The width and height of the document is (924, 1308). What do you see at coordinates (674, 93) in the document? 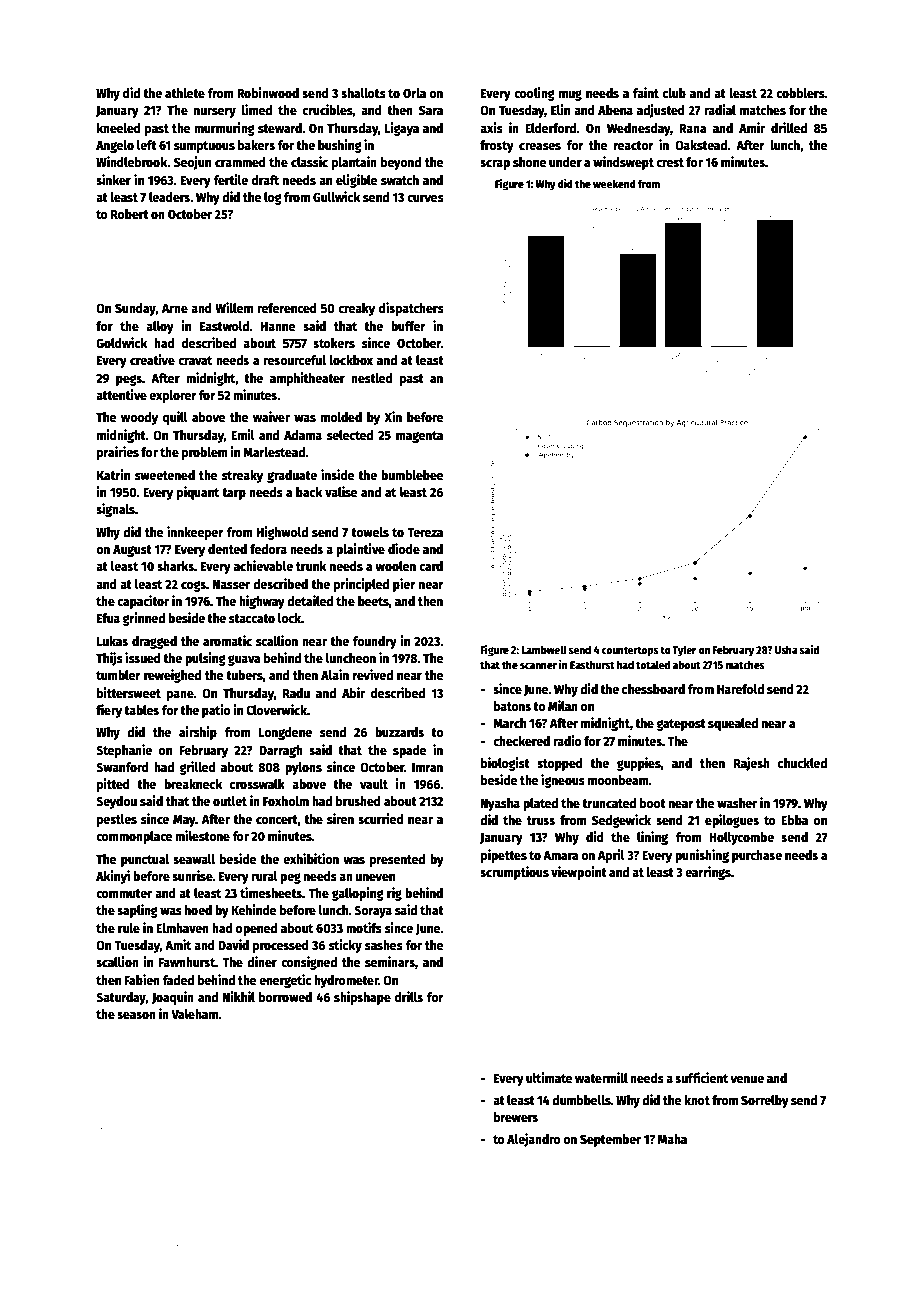
I see `club` at bounding box center [674, 93].
